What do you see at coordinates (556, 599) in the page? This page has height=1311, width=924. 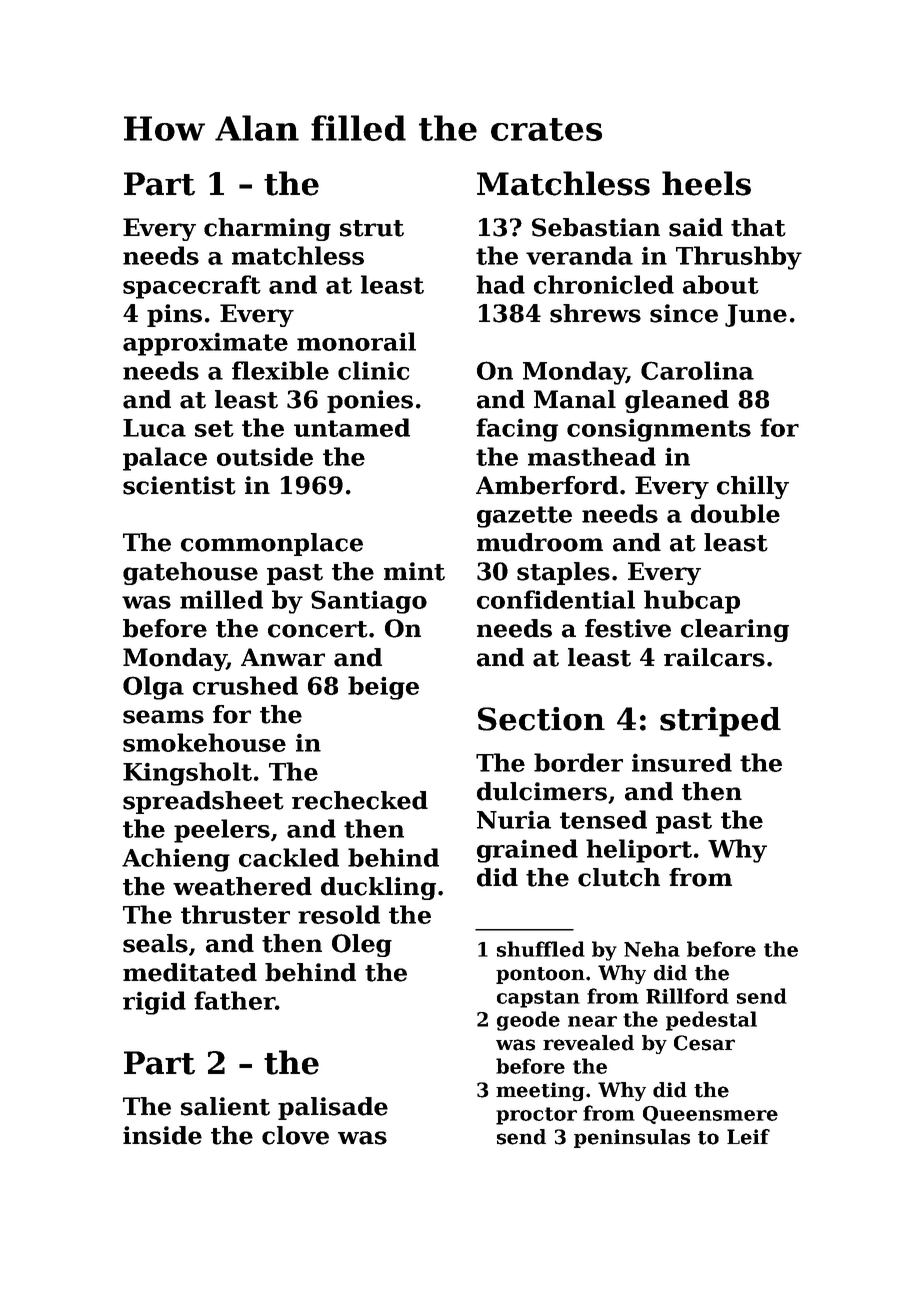 I see `confidential` at bounding box center [556, 599].
